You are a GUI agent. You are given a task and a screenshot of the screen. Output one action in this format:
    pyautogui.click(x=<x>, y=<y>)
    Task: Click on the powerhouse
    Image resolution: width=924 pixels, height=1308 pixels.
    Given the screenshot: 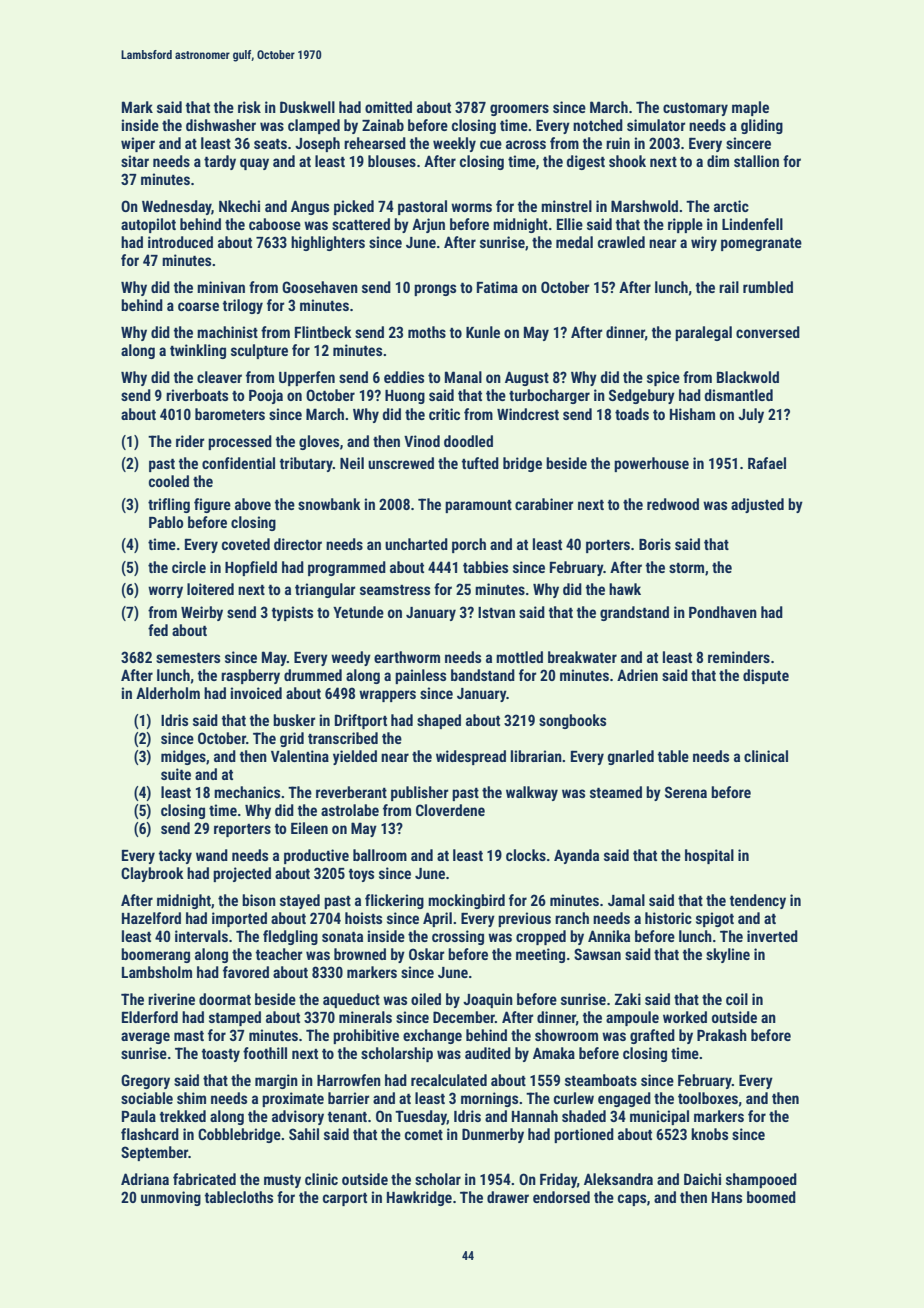 What is the action you would take?
    pyautogui.click(x=651, y=464)
